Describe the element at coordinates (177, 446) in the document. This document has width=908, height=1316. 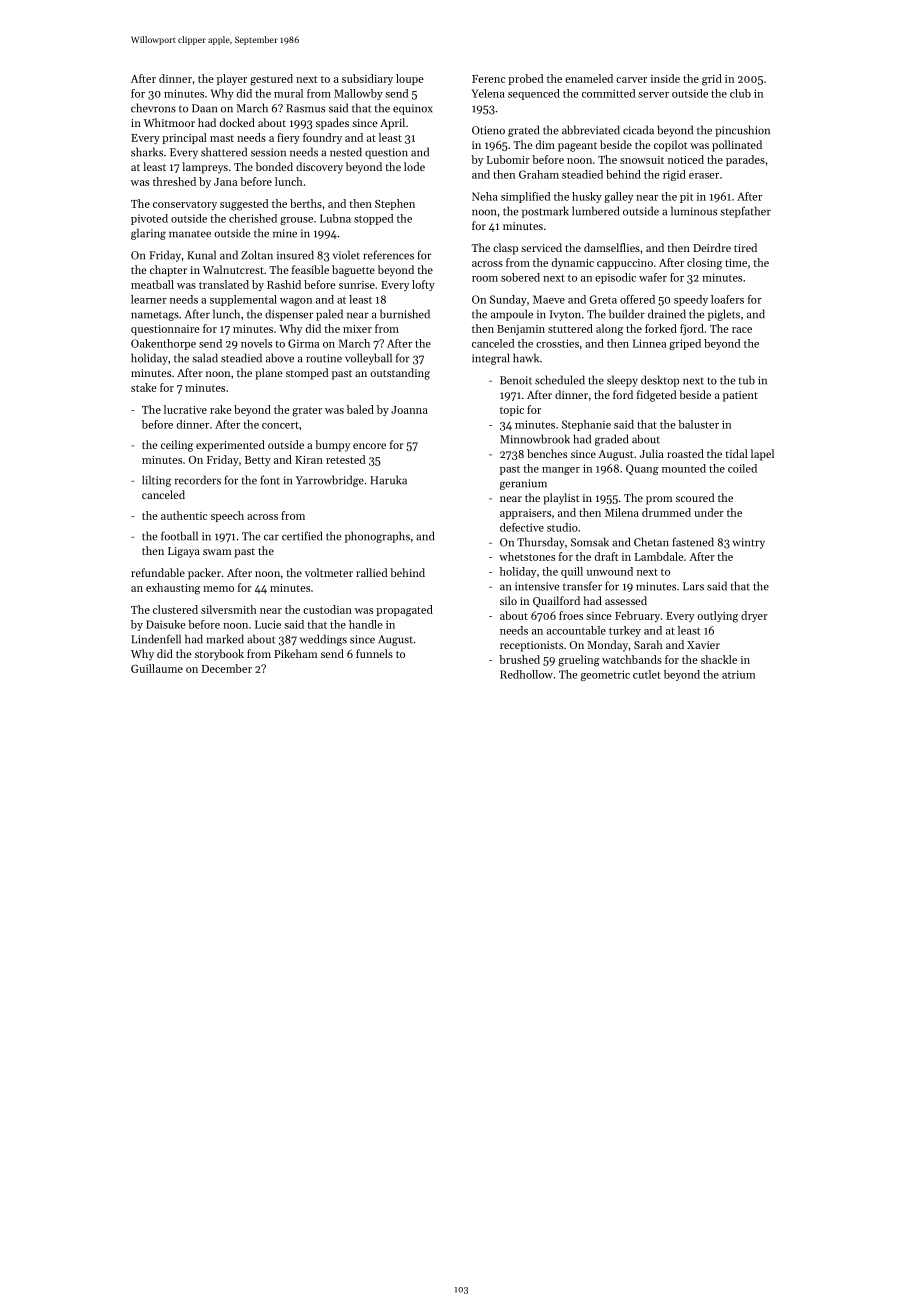
I see `ceiling` at that location.
